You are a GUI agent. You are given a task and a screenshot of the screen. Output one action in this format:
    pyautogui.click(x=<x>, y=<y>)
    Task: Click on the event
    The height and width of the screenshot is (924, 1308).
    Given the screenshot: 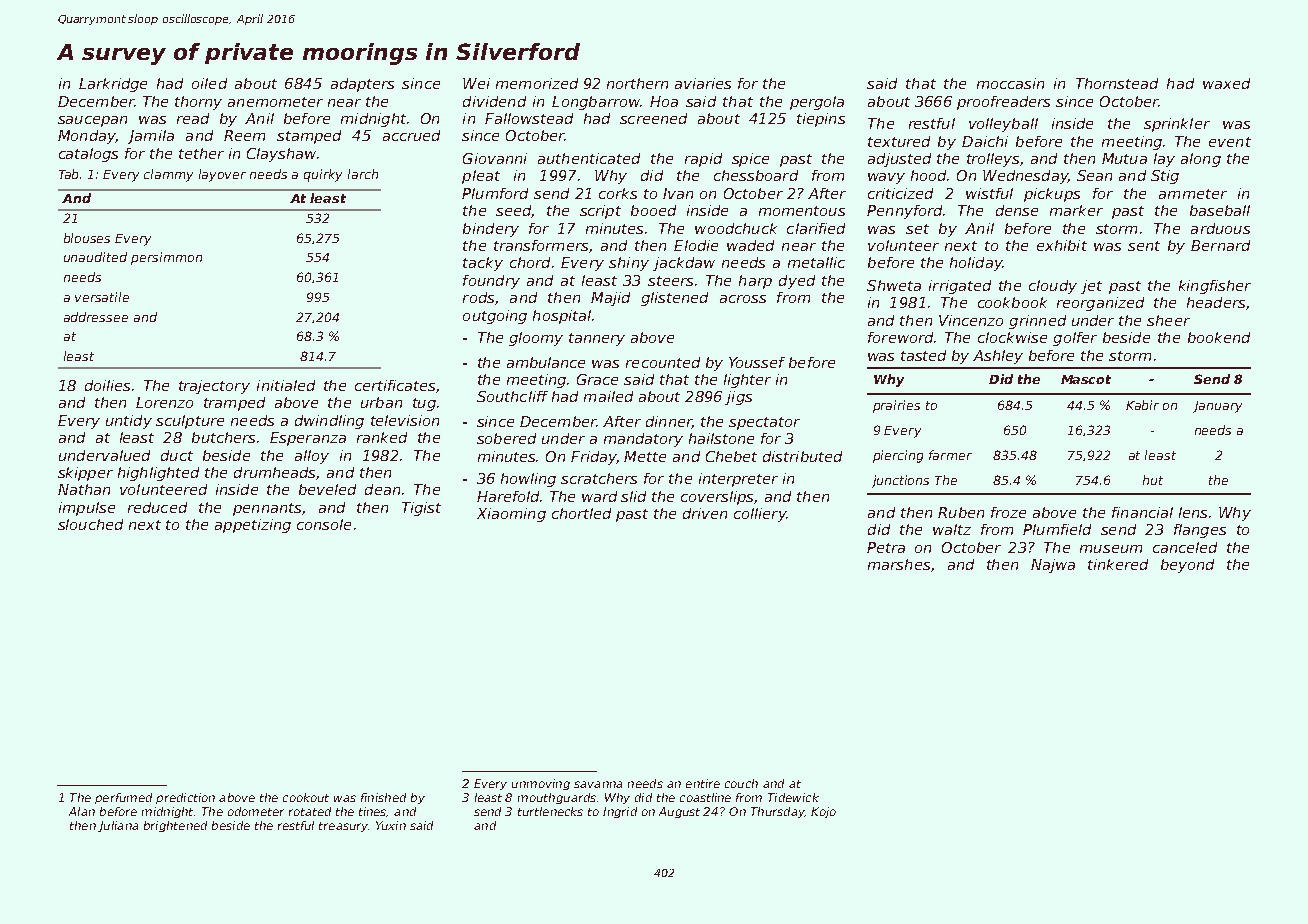 What is the action you would take?
    pyautogui.click(x=1230, y=142)
